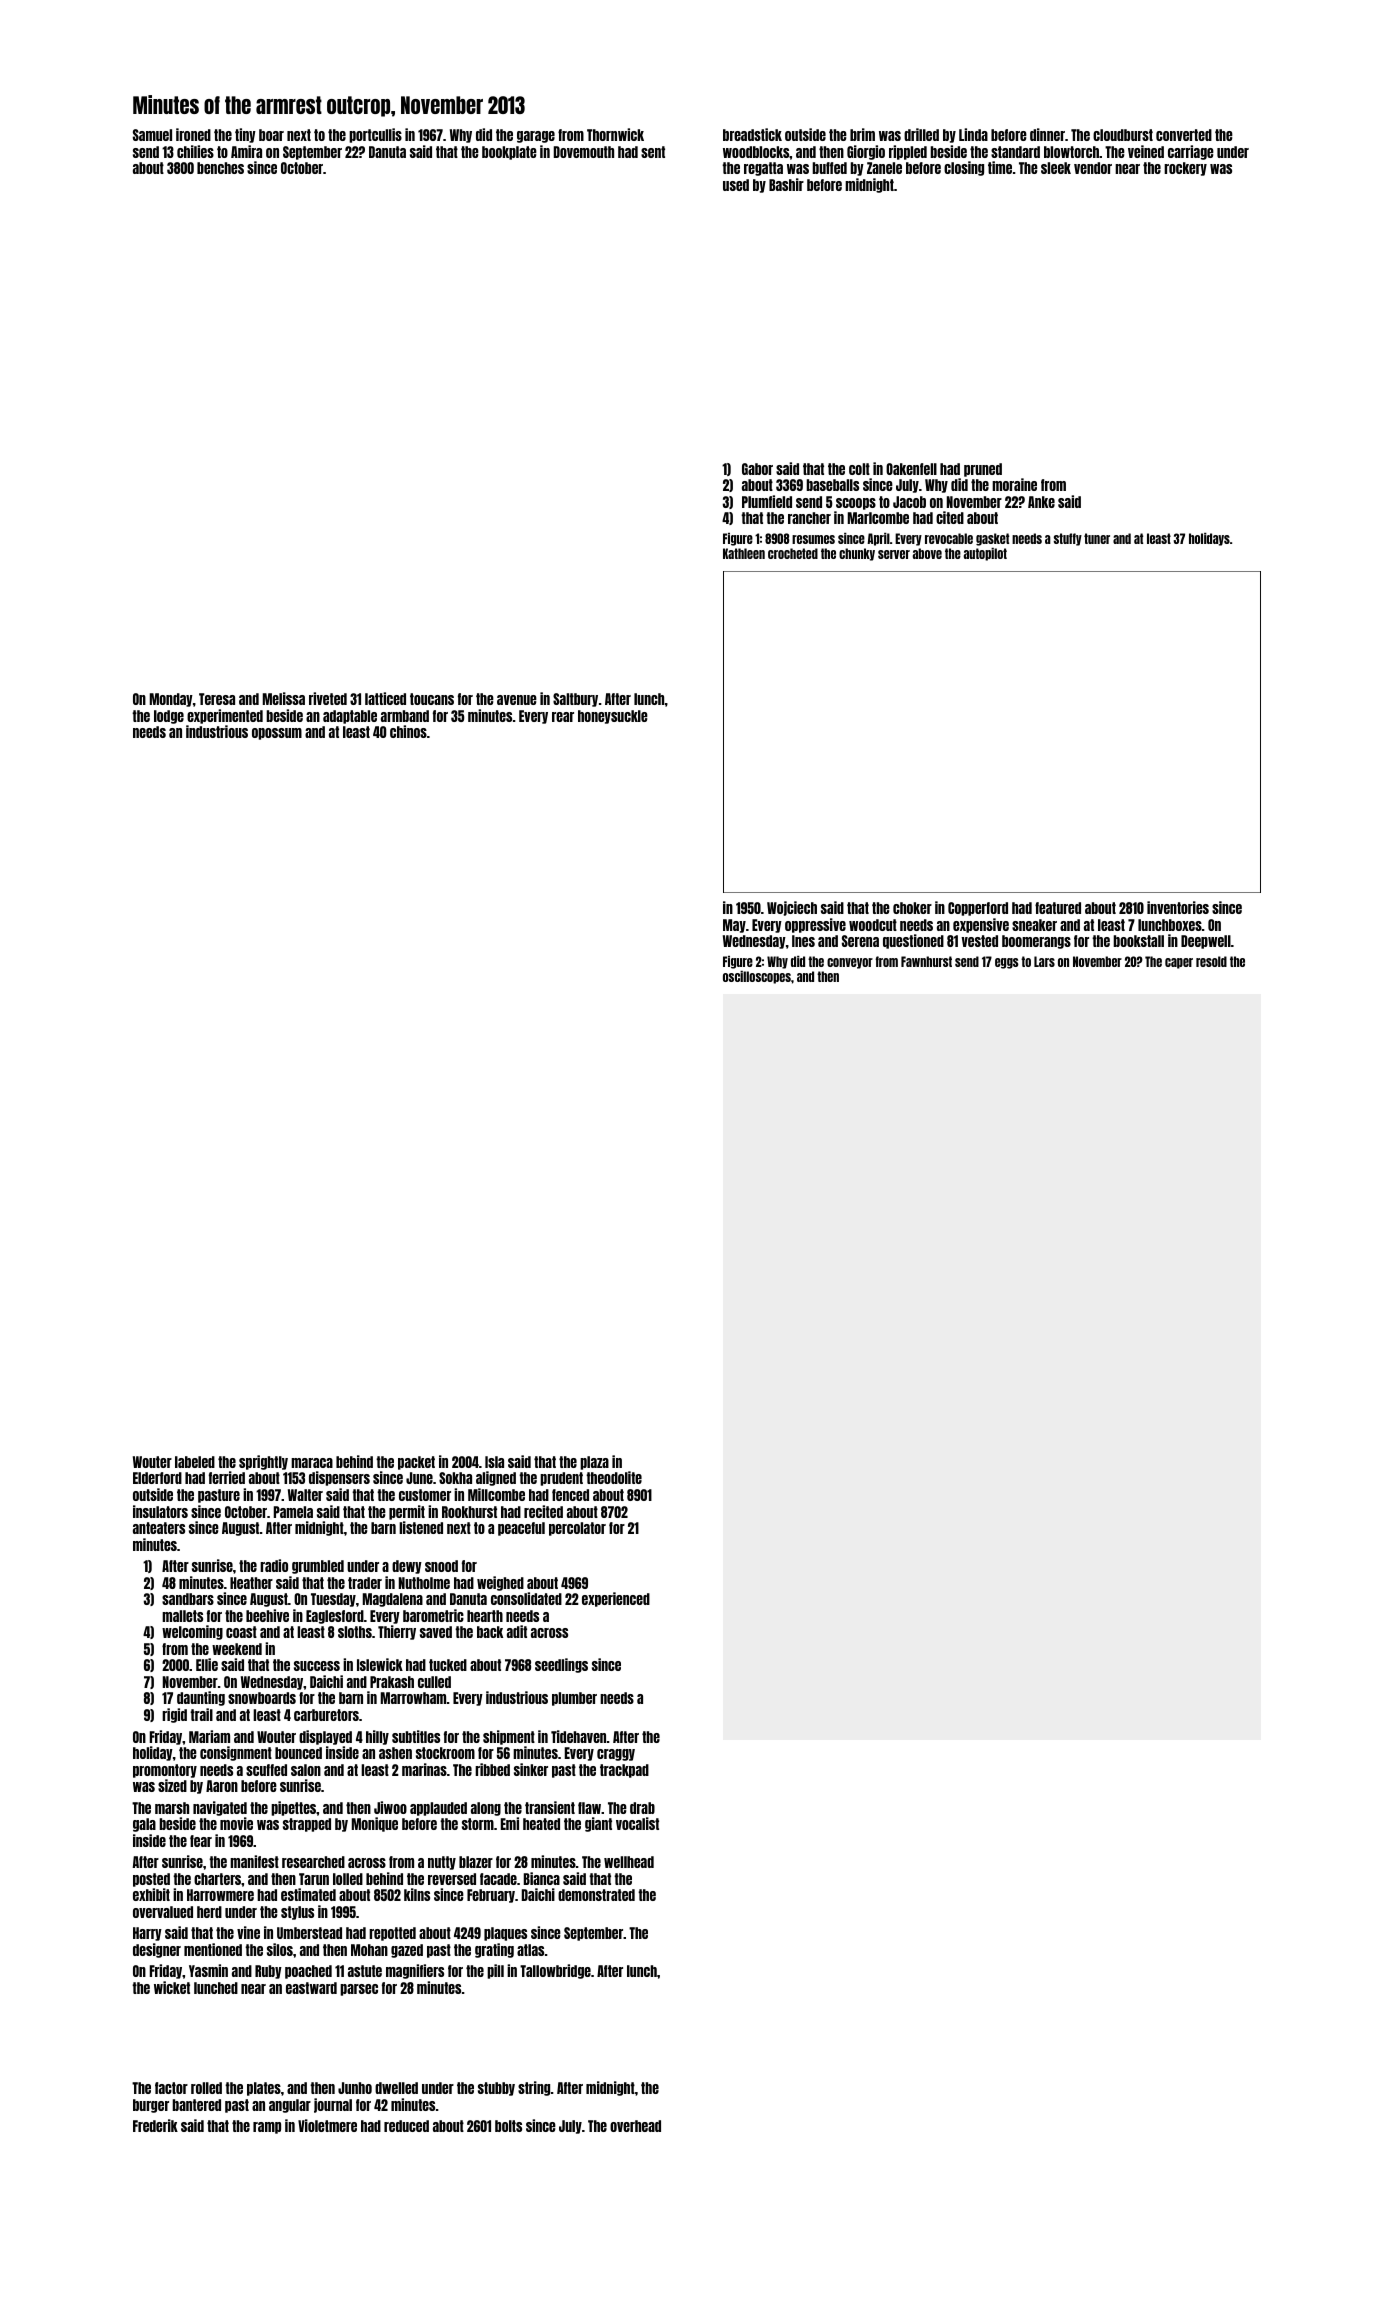 This image has width=1394, height=2297. Describe the element at coordinates (375, 135) in the image. I see `portcullis` at that location.
